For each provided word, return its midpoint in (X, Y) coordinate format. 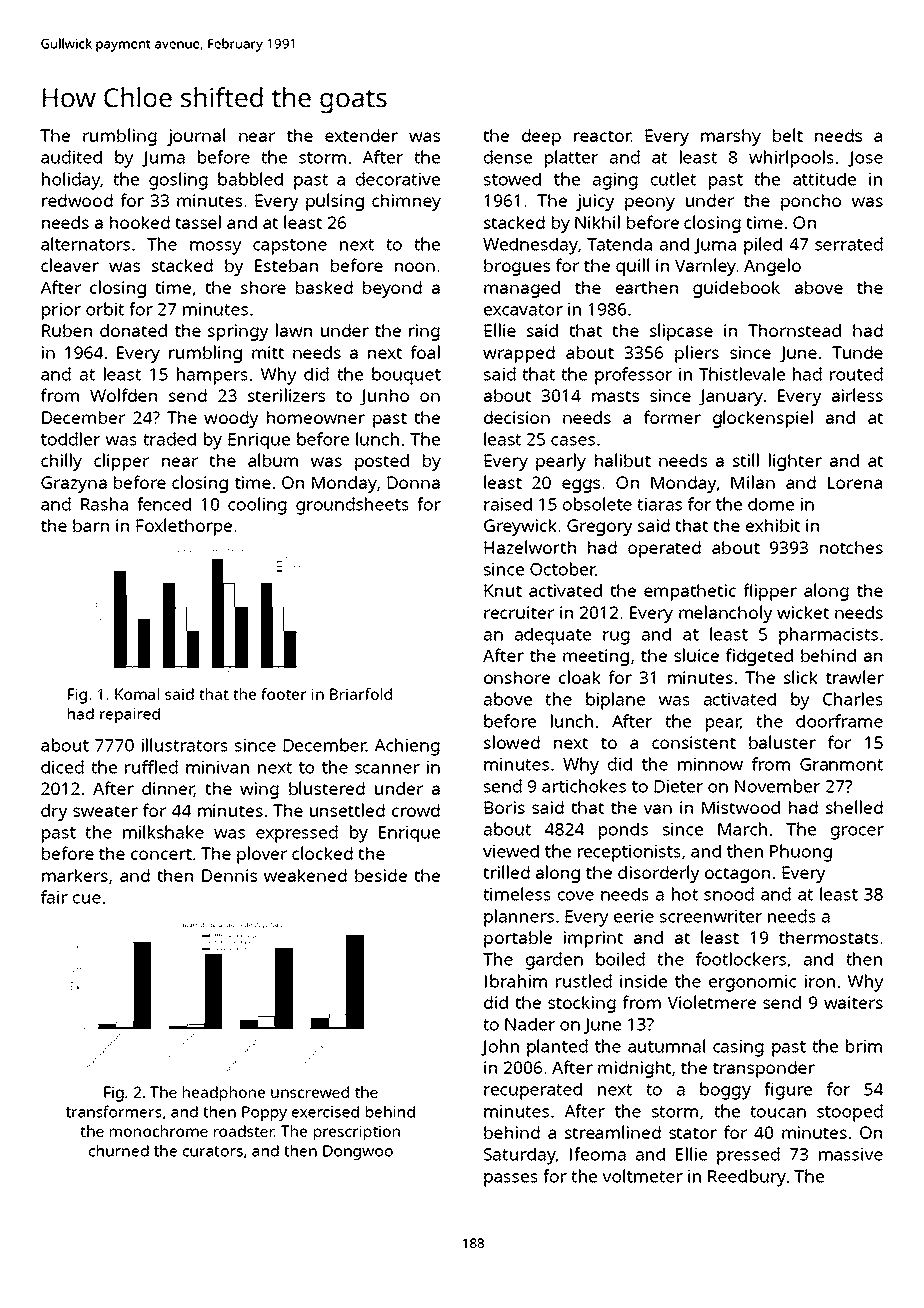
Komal (137, 694)
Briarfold (361, 694)
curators (213, 1151)
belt (788, 135)
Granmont (841, 764)
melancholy (725, 614)
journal (196, 137)
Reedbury (747, 1178)
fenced (164, 504)
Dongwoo (358, 1152)
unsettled (347, 810)
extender (361, 135)
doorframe (839, 721)
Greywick (520, 527)
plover (262, 855)
